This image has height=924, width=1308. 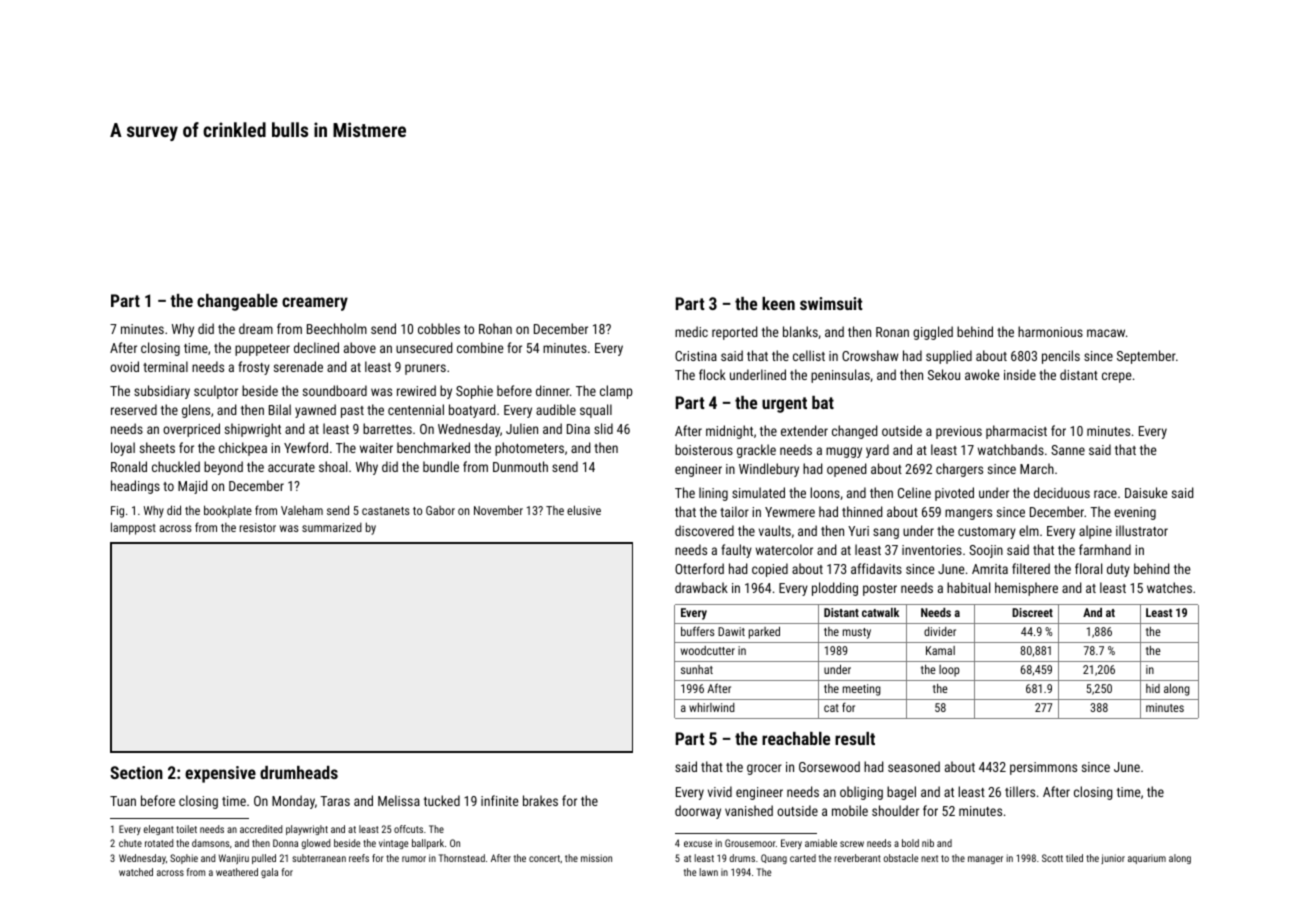 I want to click on lamppost, so click(x=133, y=528).
